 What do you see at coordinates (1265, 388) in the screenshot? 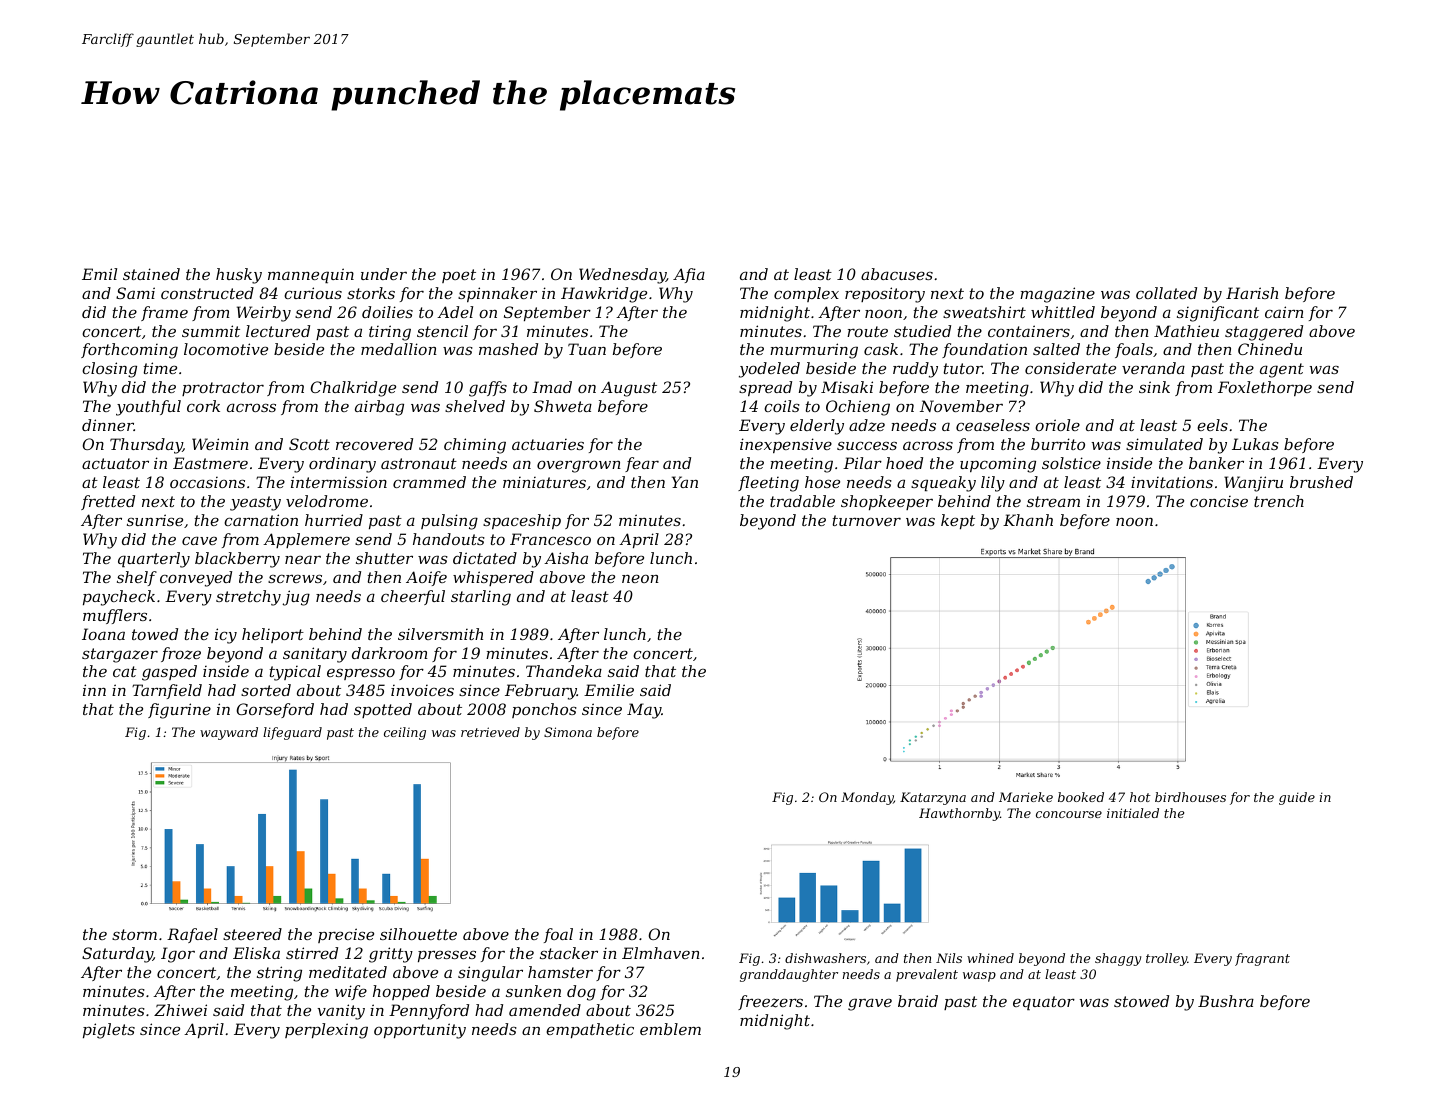
I see `Foxlethorpe` at bounding box center [1265, 388].
